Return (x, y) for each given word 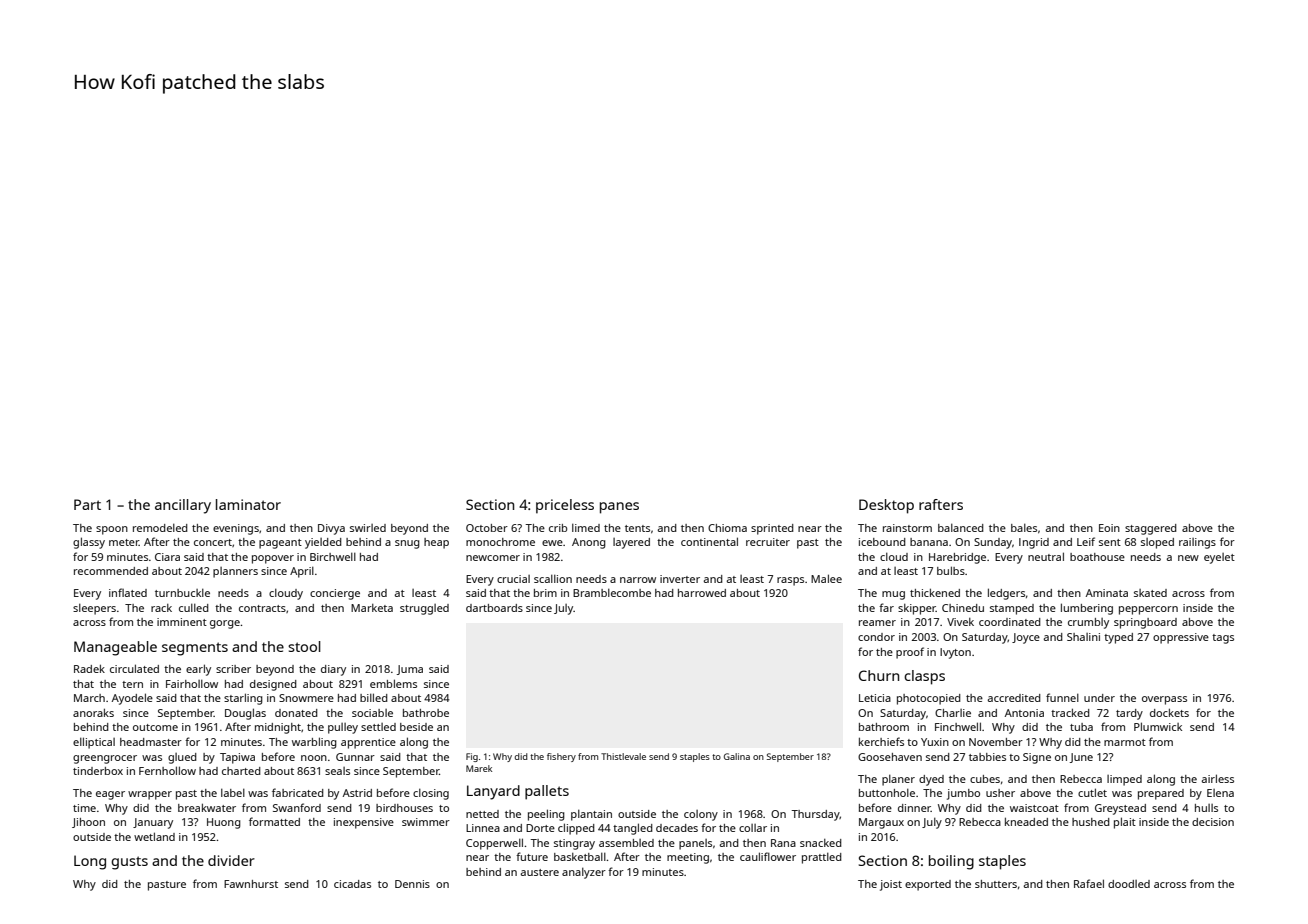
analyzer (584, 873)
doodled (1129, 884)
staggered (1151, 529)
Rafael (1089, 883)
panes (619, 508)
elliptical (94, 743)
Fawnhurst (251, 884)
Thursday (815, 815)
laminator (248, 504)
